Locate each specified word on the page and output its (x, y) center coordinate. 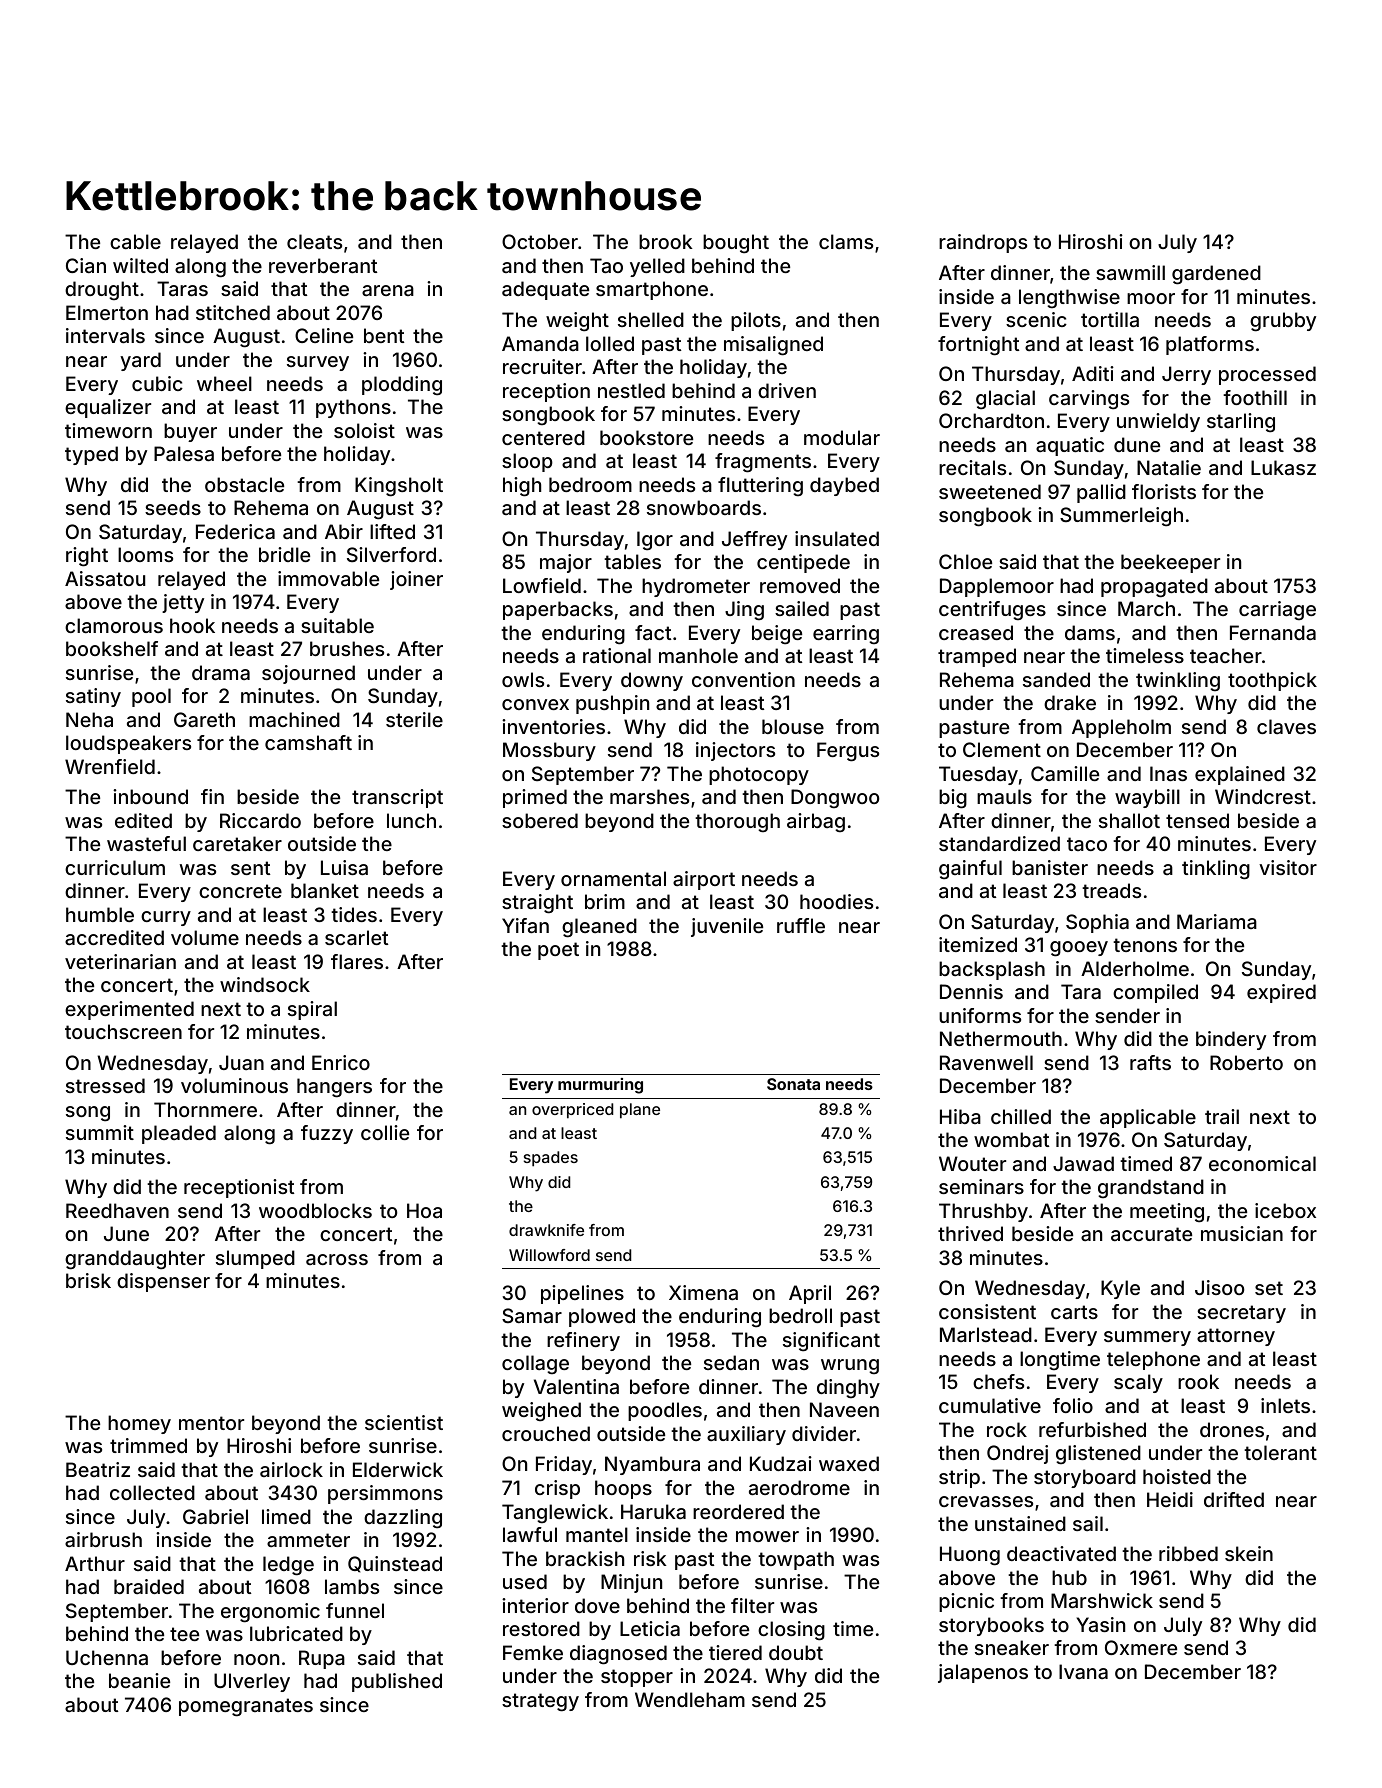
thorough (737, 822)
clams (846, 241)
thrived (970, 1233)
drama (221, 672)
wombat (1011, 1139)
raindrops (983, 243)
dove (597, 1605)
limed (286, 1516)
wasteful (146, 843)
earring (846, 634)
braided (149, 1586)
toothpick (1272, 681)
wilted (140, 265)
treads (1111, 890)
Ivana (1083, 1671)
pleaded (179, 1134)
